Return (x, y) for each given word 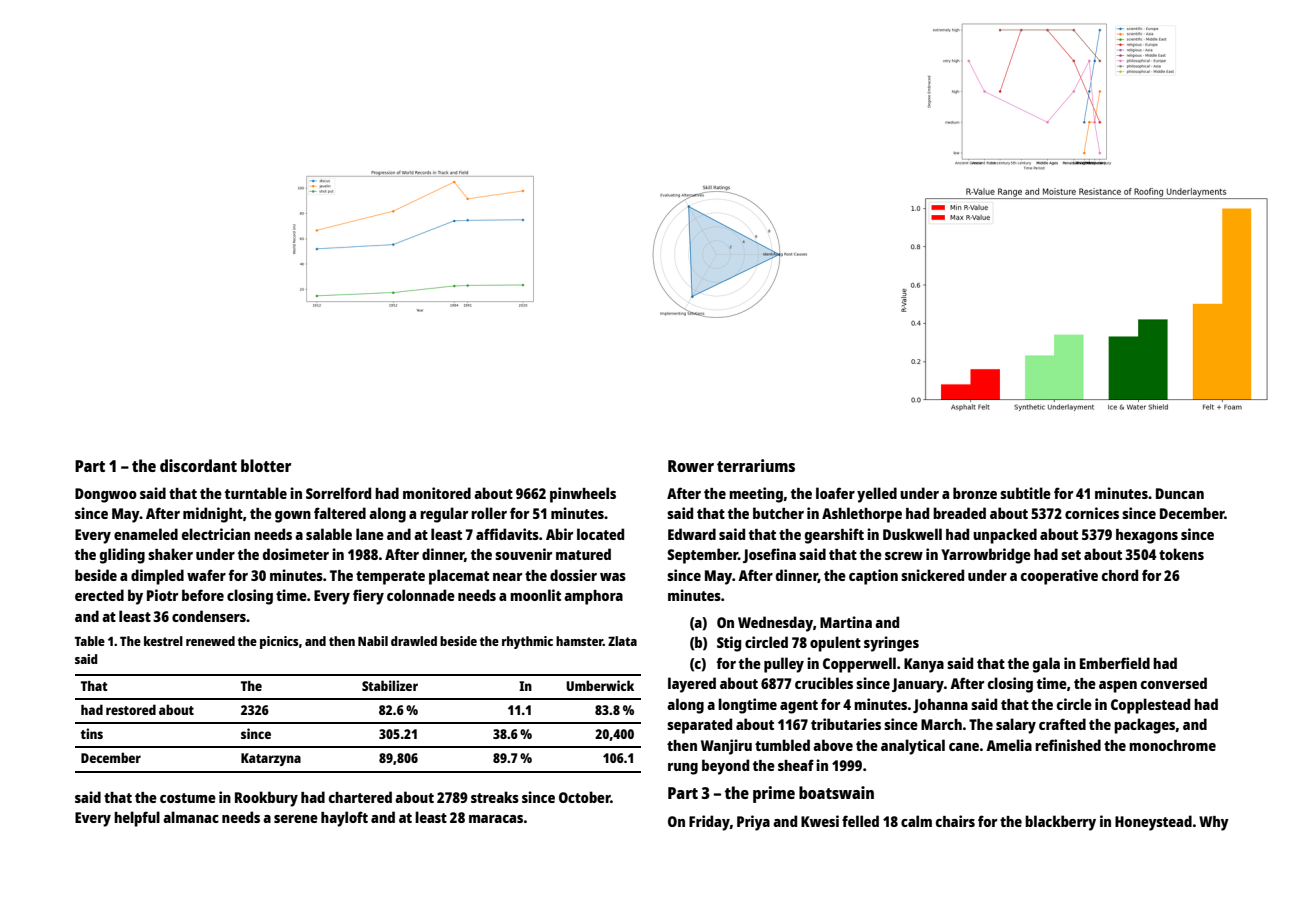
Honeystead (1153, 823)
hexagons (1147, 536)
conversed (1174, 683)
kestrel (163, 641)
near (507, 577)
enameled (146, 534)
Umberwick (600, 685)
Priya (753, 823)
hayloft (344, 819)
